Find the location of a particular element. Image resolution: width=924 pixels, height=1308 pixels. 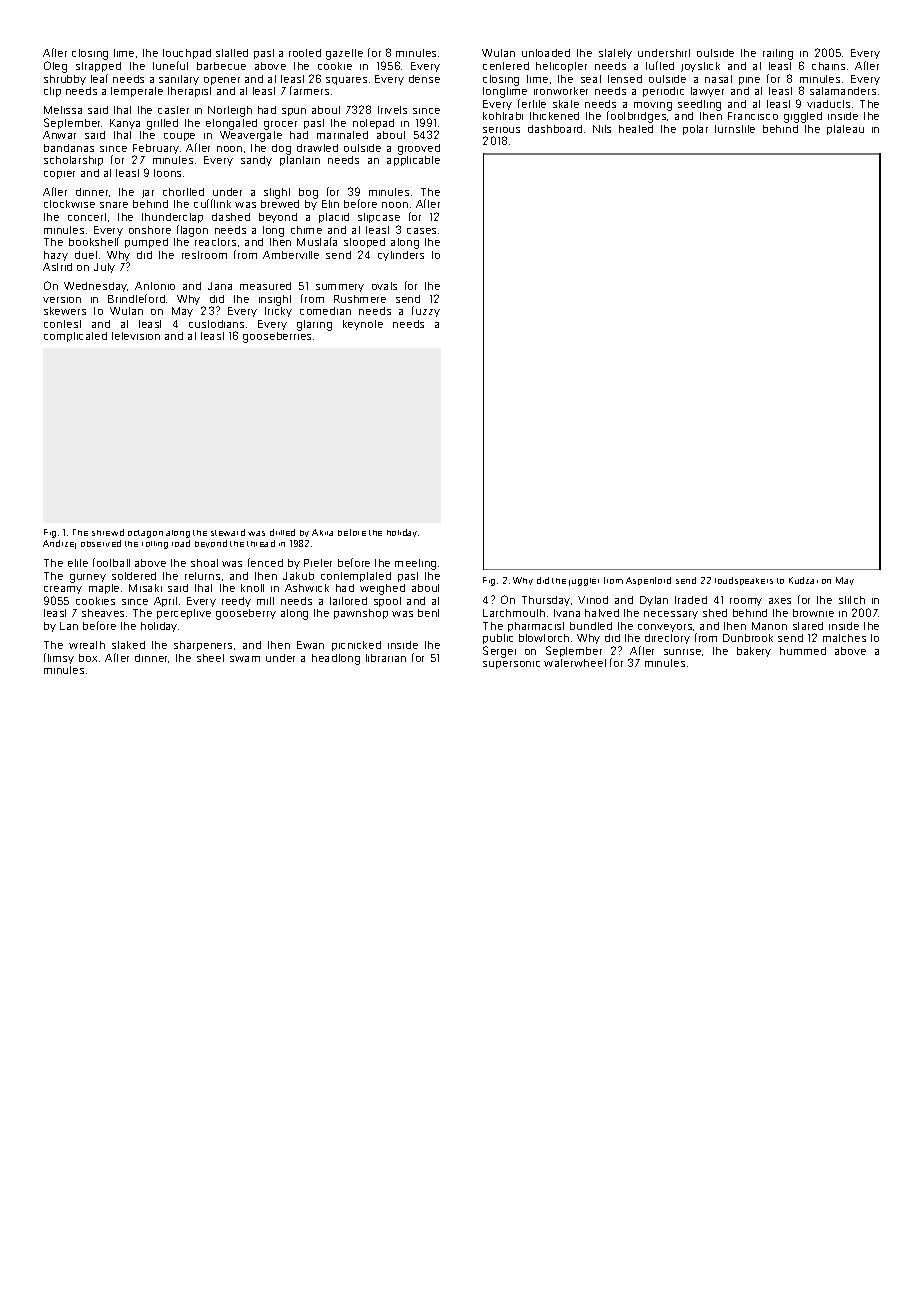

television is located at coordinates (136, 336).
